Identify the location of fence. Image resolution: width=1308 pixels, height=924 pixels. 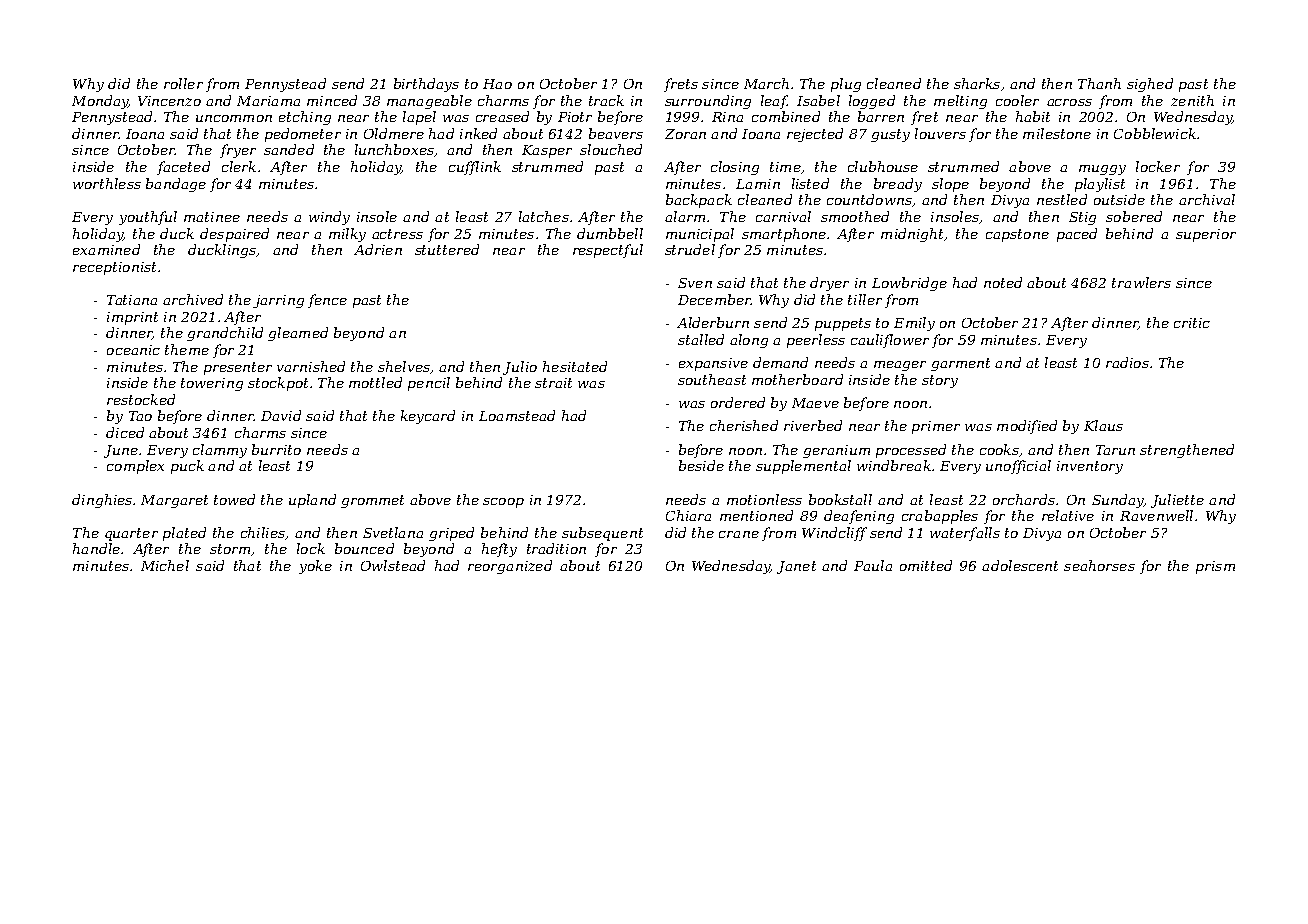
(327, 301).
